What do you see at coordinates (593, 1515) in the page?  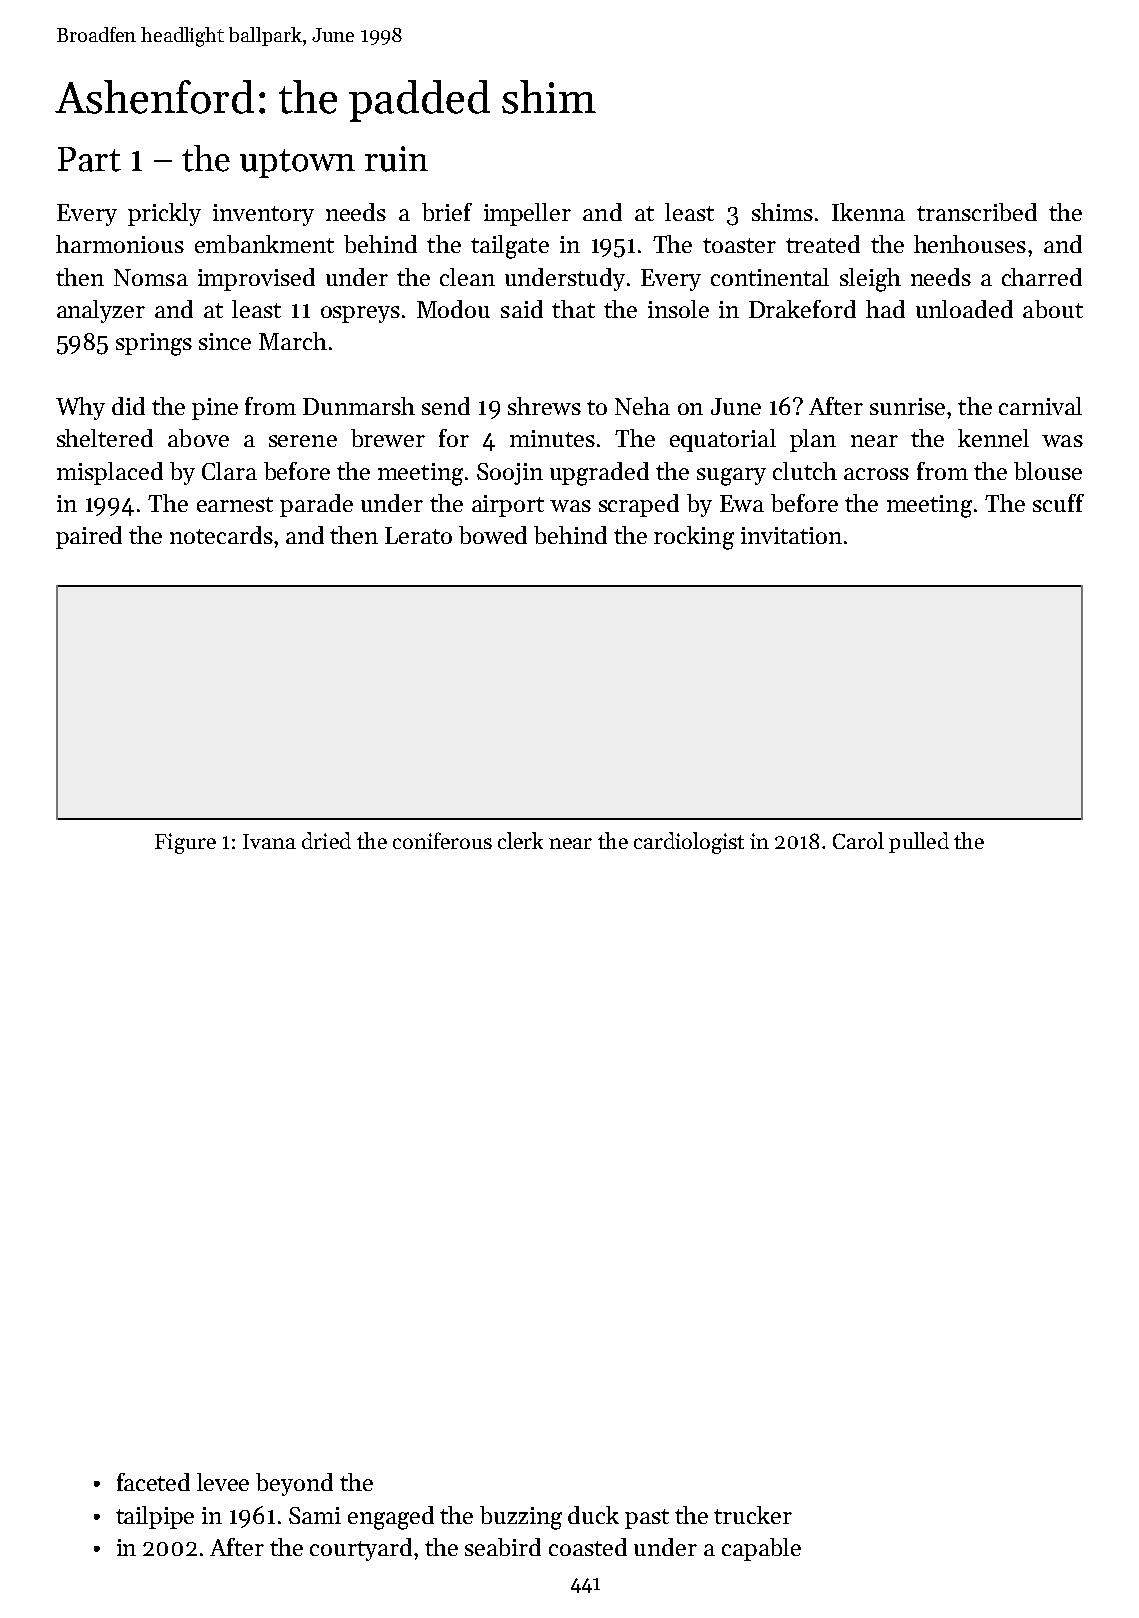 I see `duck` at bounding box center [593, 1515].
